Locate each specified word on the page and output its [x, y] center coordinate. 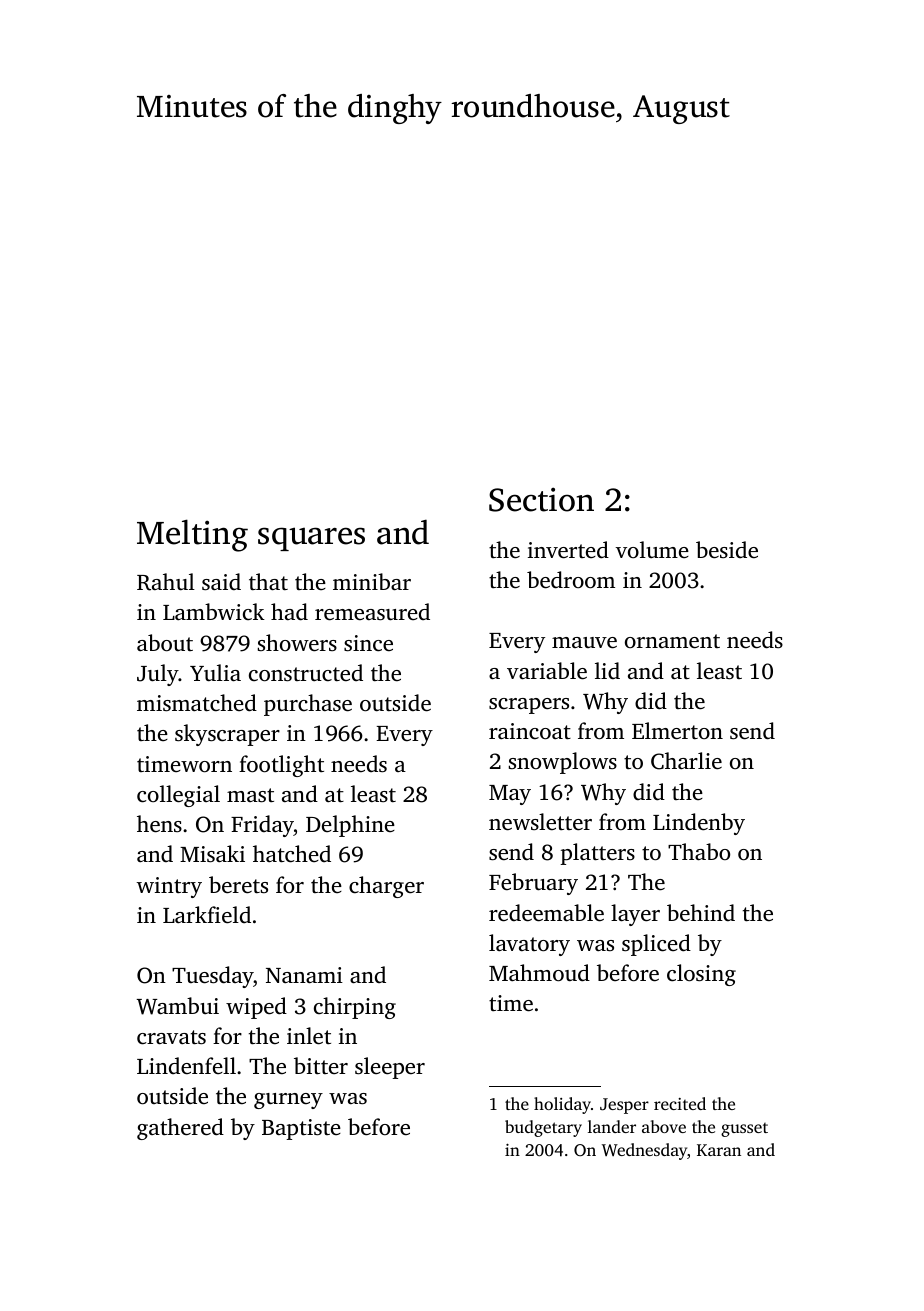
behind [701, 913]
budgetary [543, 1128]
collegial [178, 796]
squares [311, 539]
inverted [568, 550]
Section [541, 499]
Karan [719, 1150]
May [510, 795]
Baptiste [301, 1129]
